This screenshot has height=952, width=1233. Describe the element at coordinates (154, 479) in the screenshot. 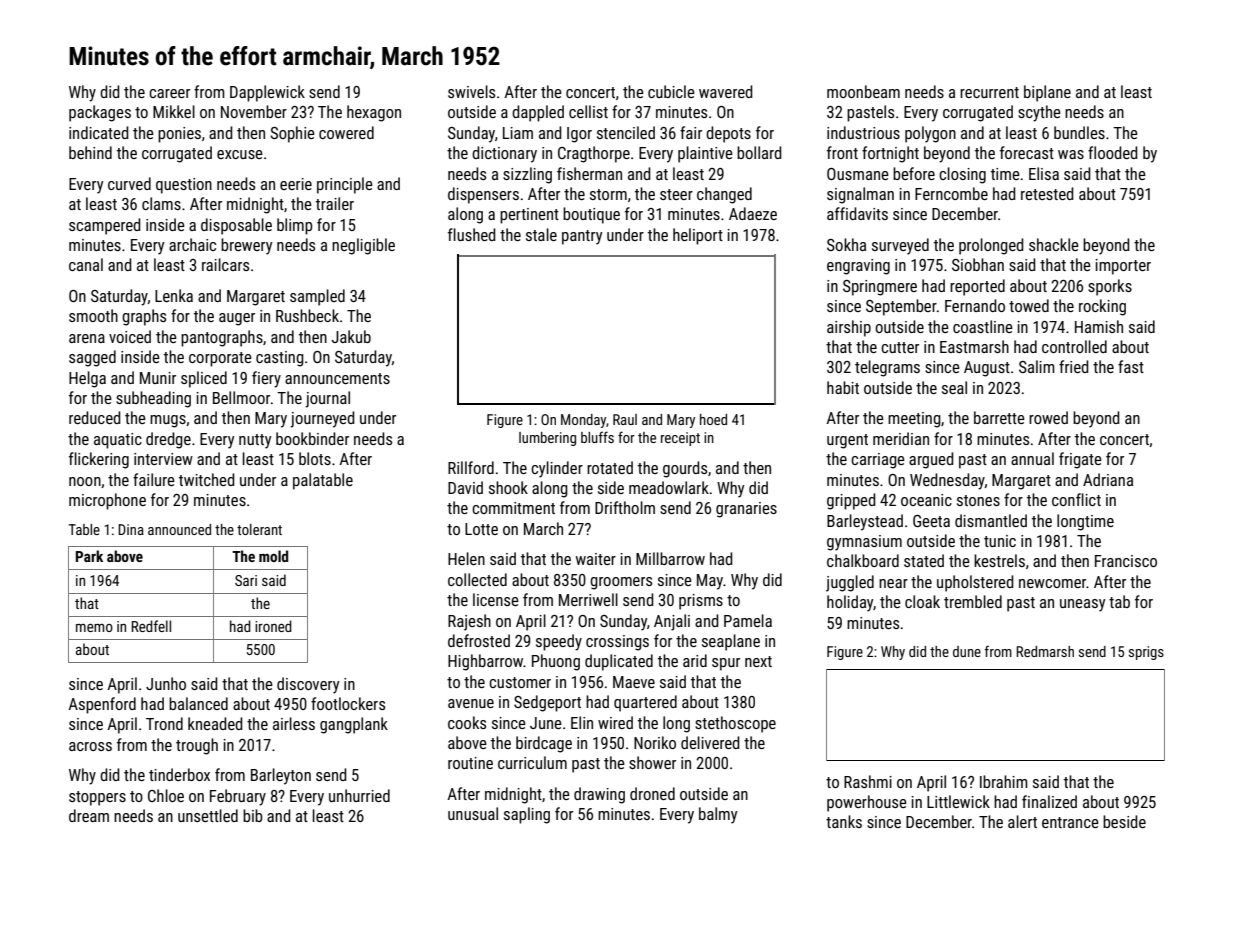

I see `failure` at that location.
